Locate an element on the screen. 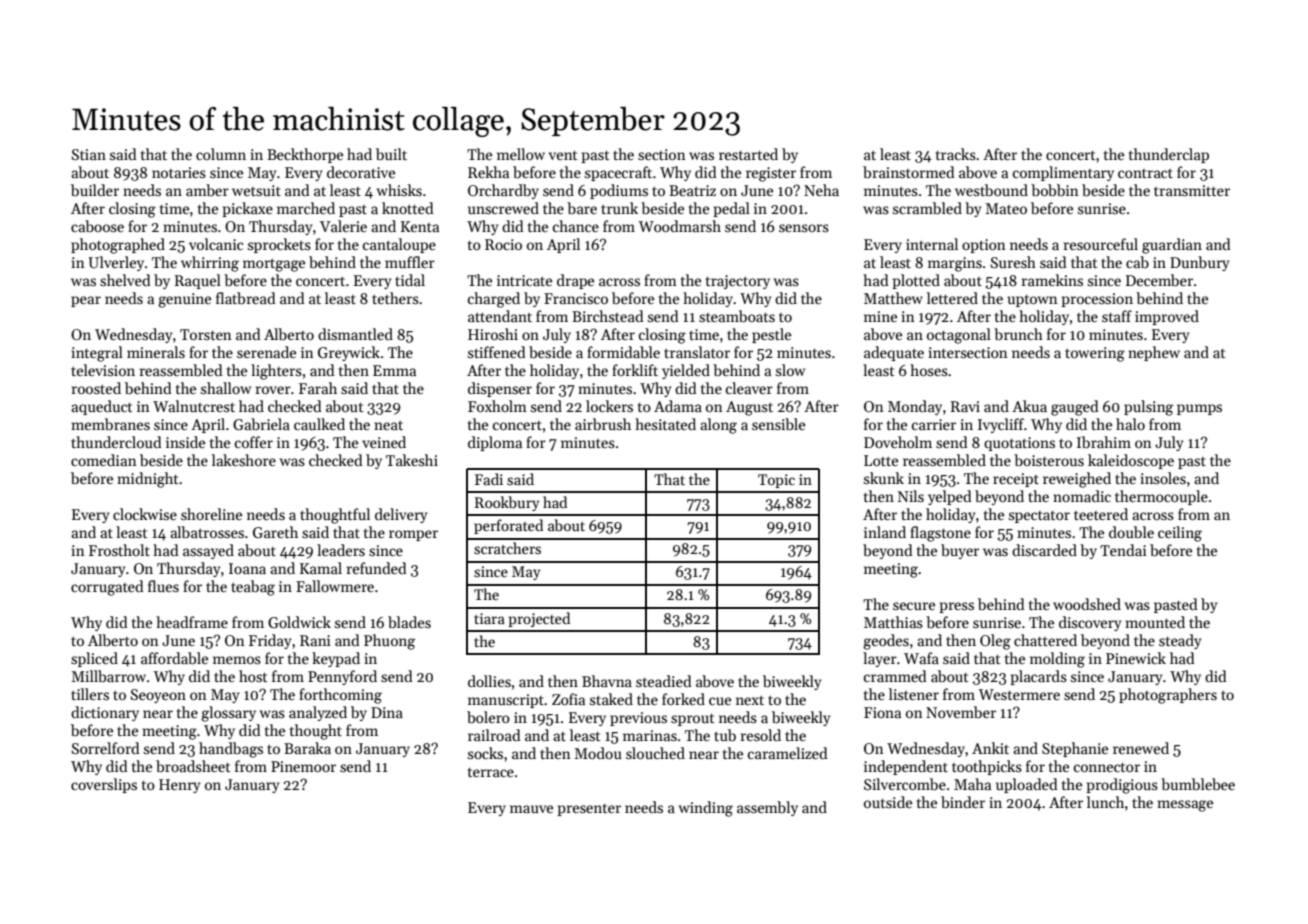 This screenshot has width=1308, height=924. Francisco is located at coordinates (576, 298).
